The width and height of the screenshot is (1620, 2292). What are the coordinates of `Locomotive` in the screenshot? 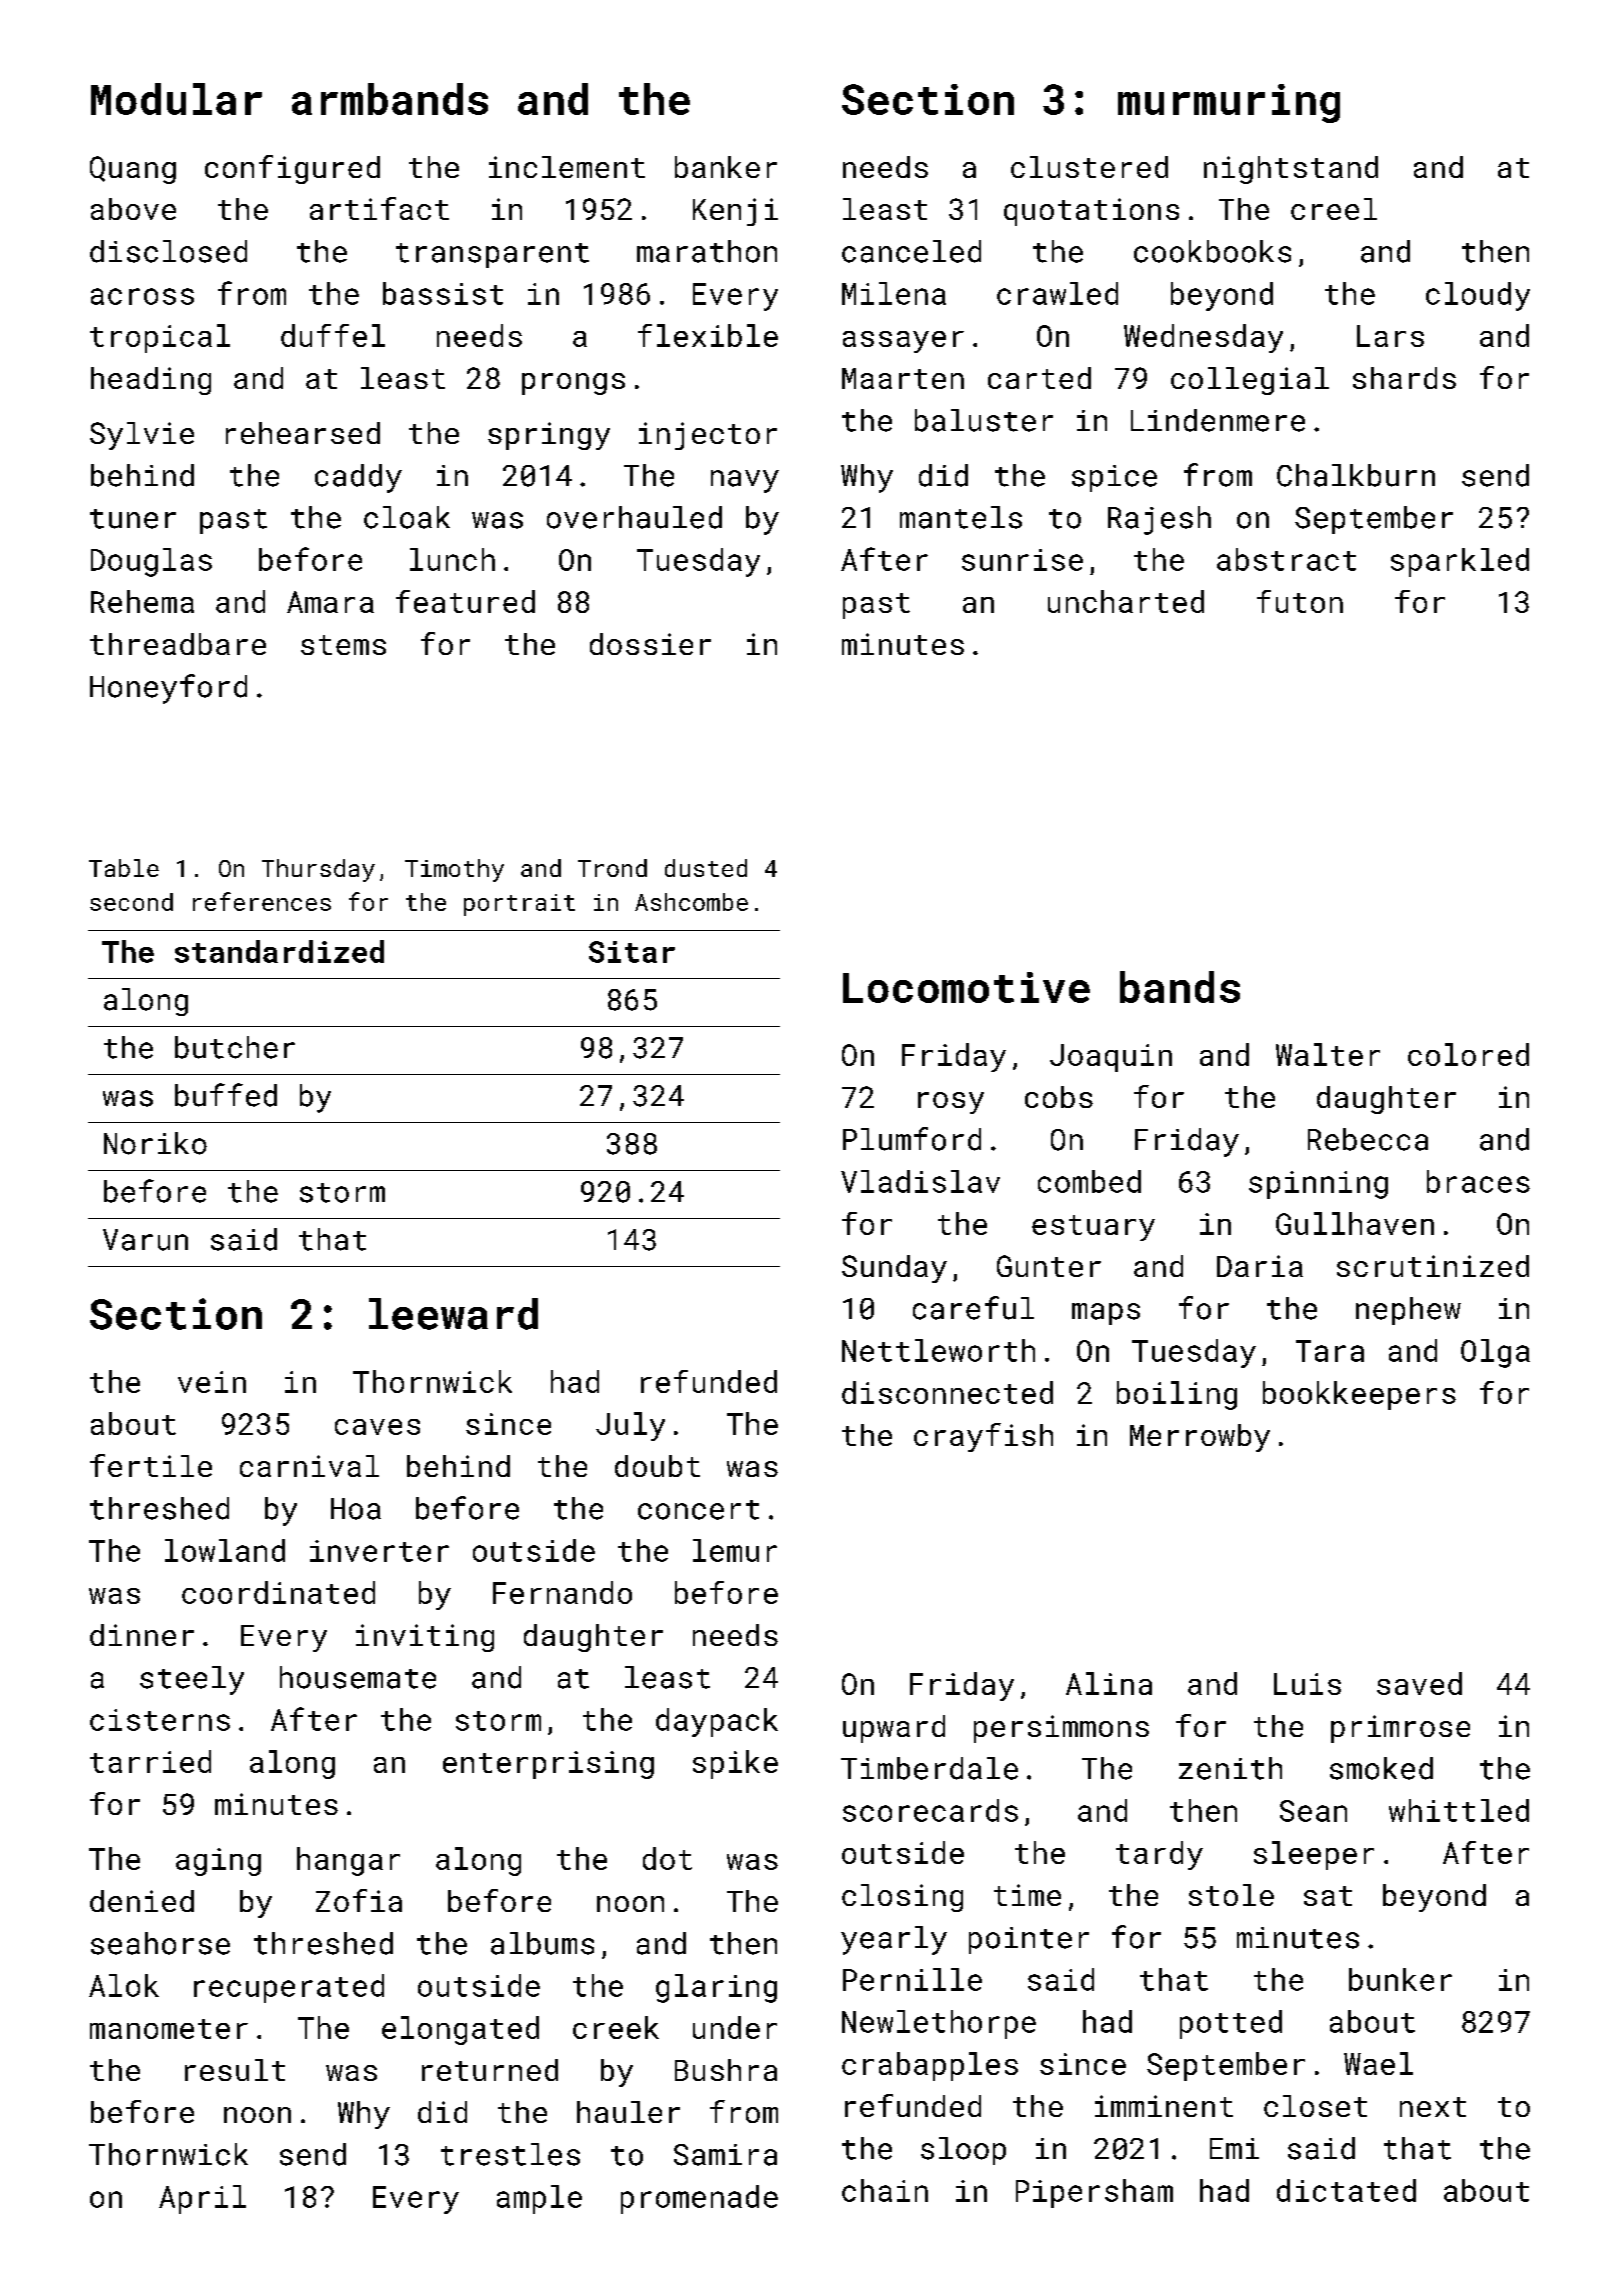 It's located at (966, 987).
